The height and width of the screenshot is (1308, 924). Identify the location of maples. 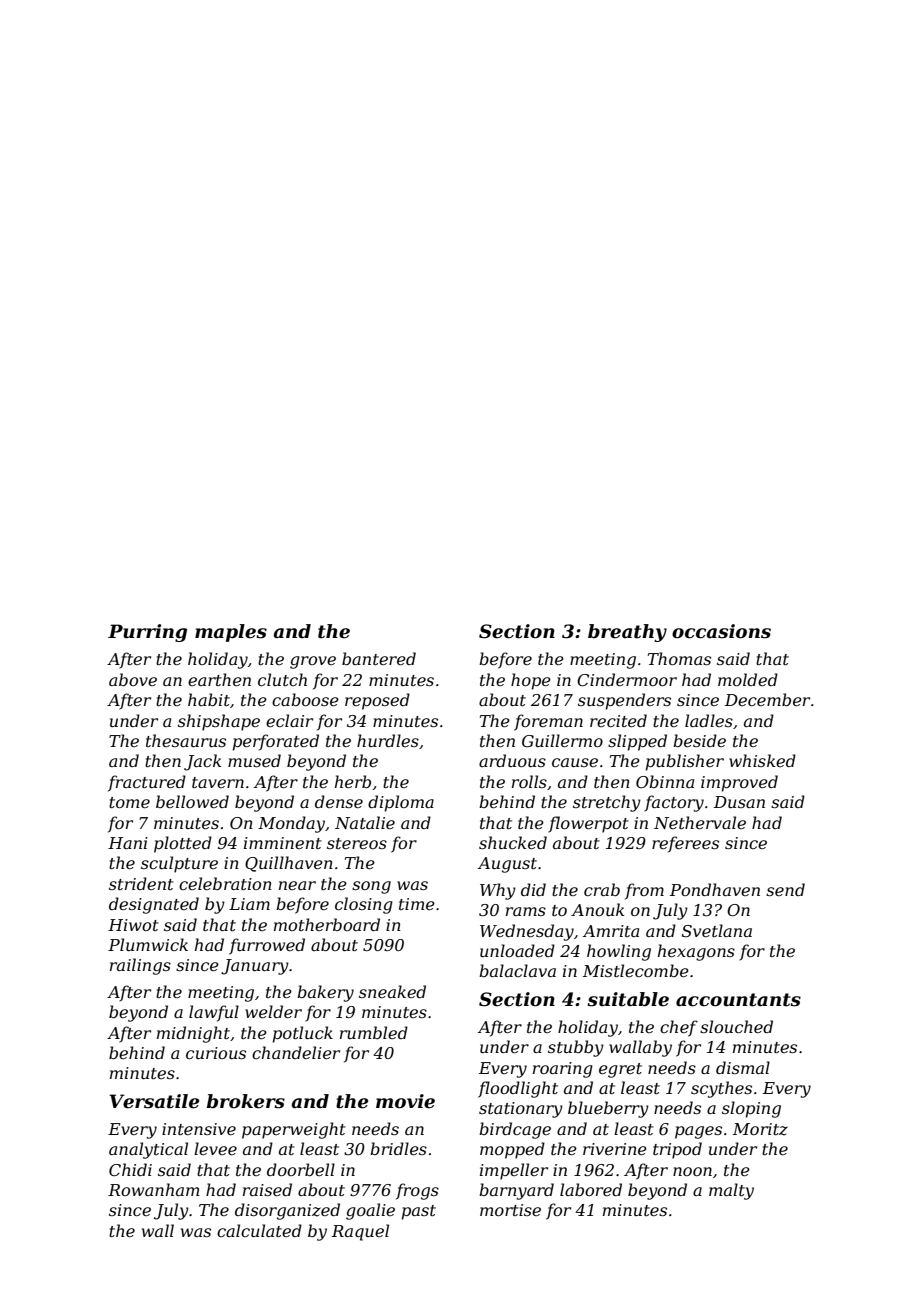
(231, 633).
